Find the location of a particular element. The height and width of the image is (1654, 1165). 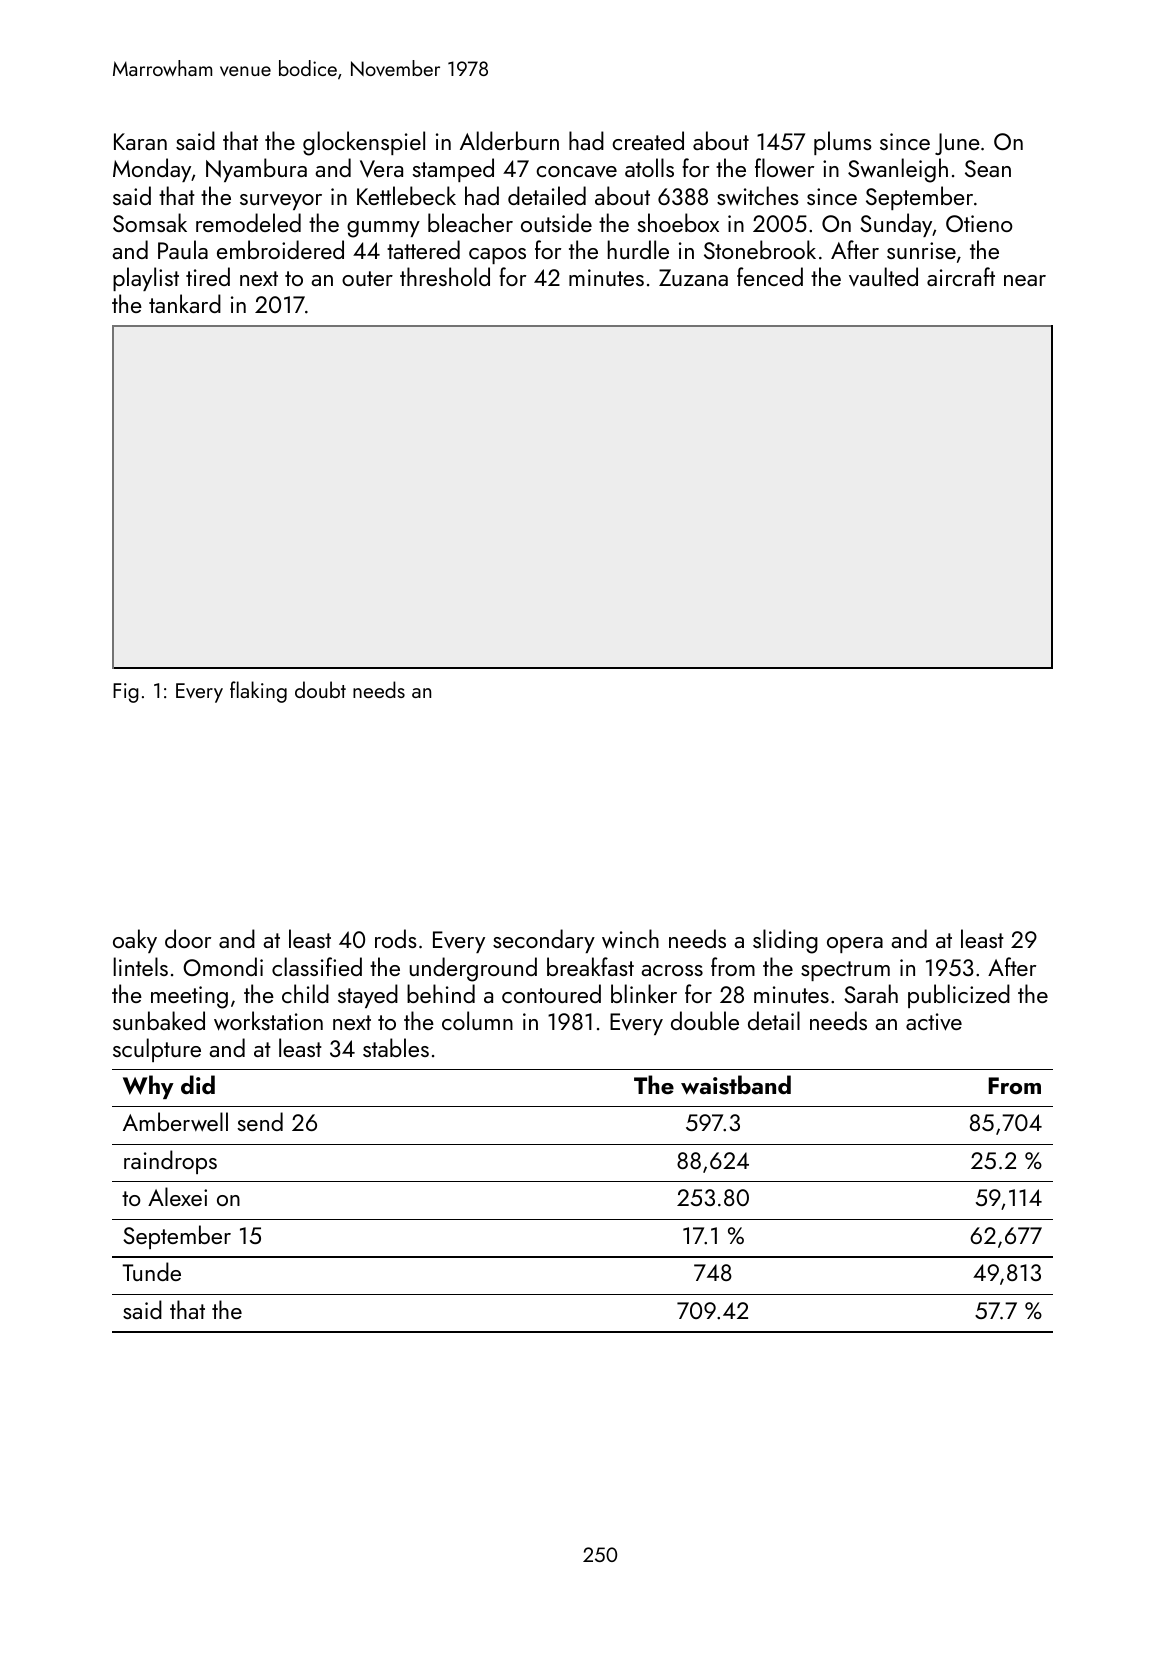

vaulted is located at coordinates (883, 276).
